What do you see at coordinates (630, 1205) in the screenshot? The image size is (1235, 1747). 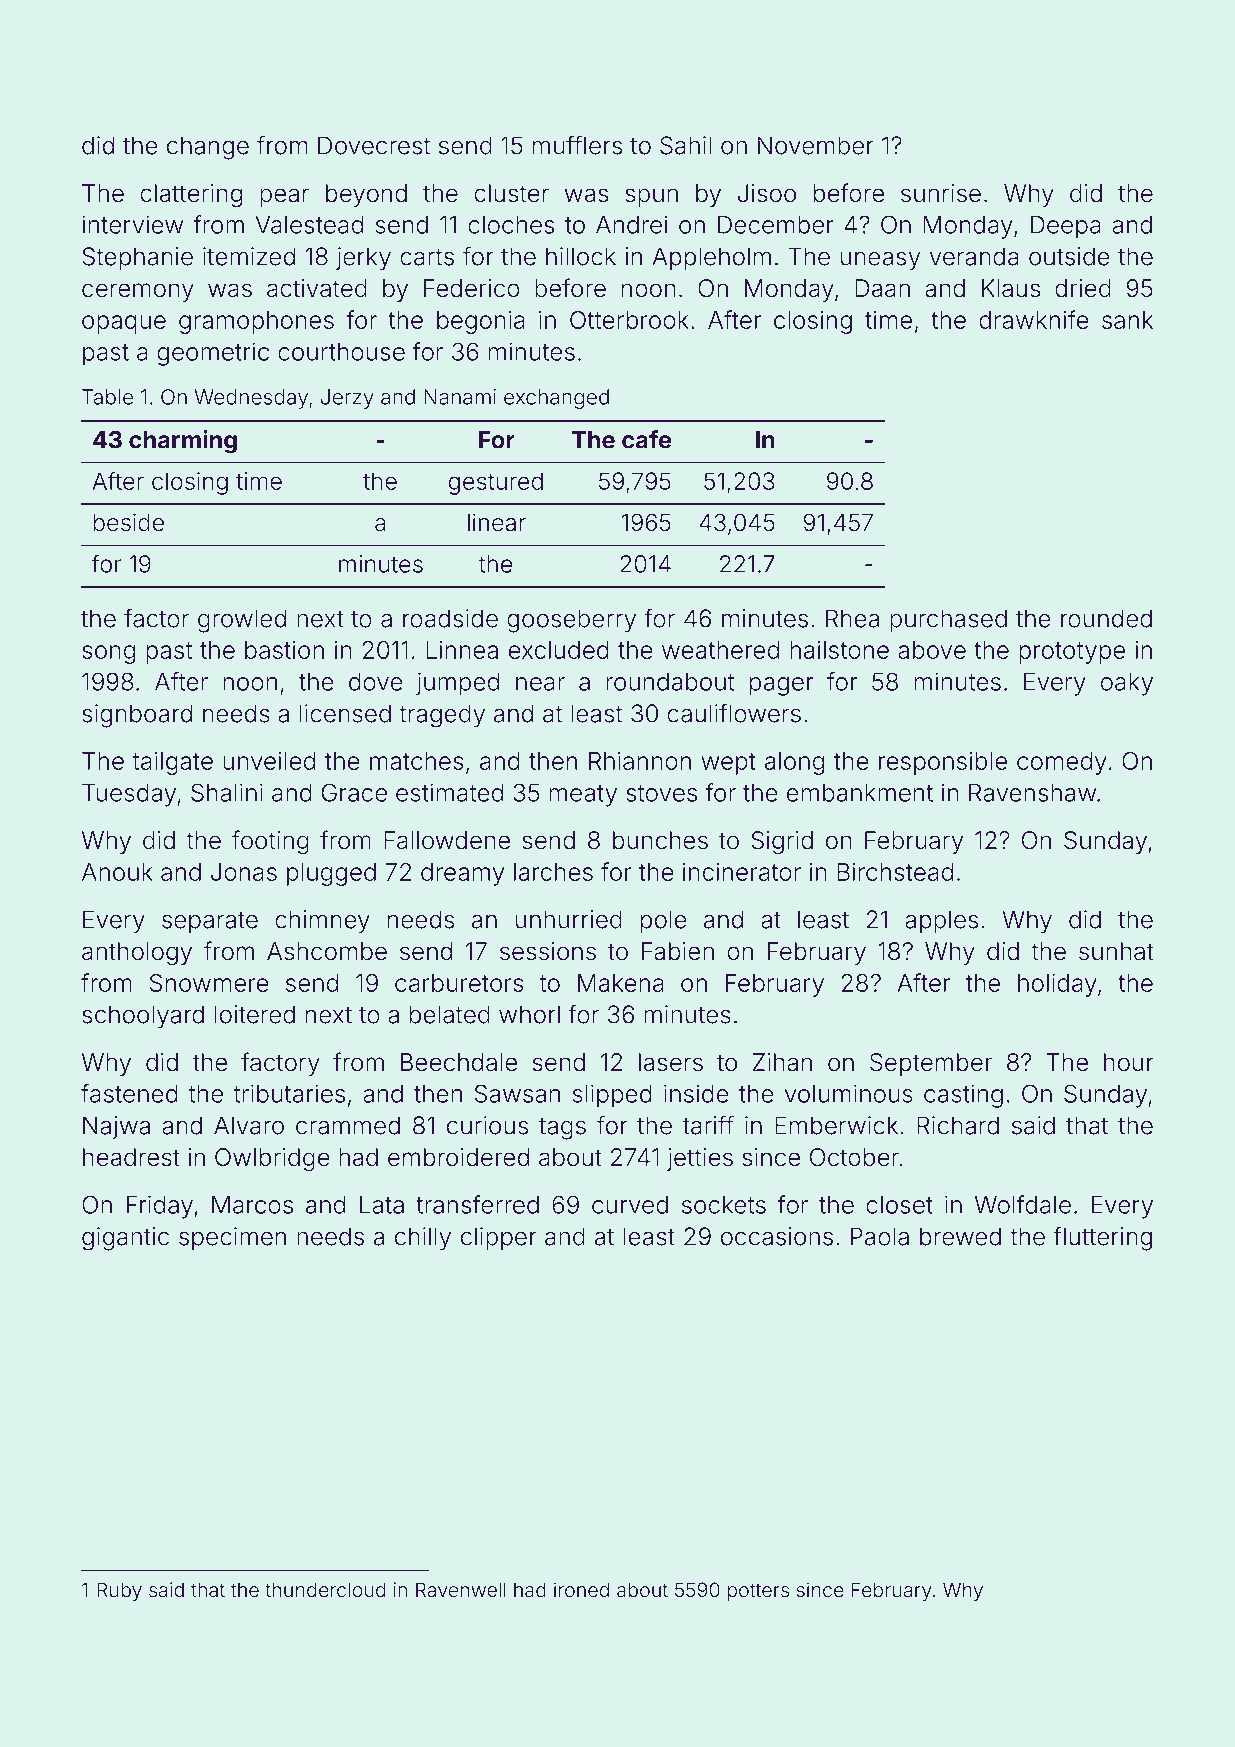 I see `curved` at bounding box center [630, 1205].
